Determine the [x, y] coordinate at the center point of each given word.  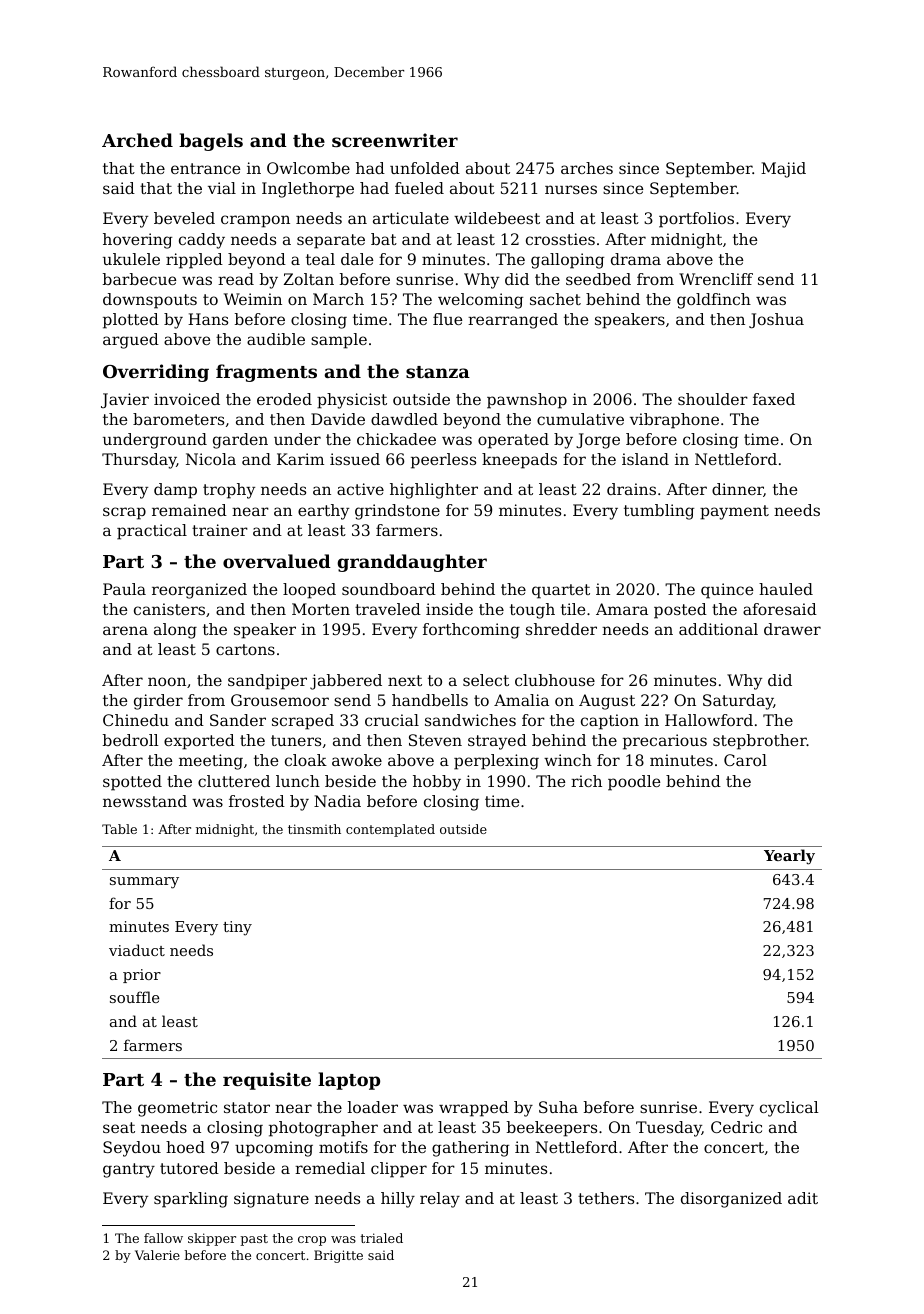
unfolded [425, 168]
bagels [211, 142]
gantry [129, 1170]
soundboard [389, 589]
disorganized [731, 1200]
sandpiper [267, 682]
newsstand [145, 801]
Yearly [789, 857]
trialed [381, 1238]
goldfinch [714, 301]
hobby [437, 783]
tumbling [659, 512]
